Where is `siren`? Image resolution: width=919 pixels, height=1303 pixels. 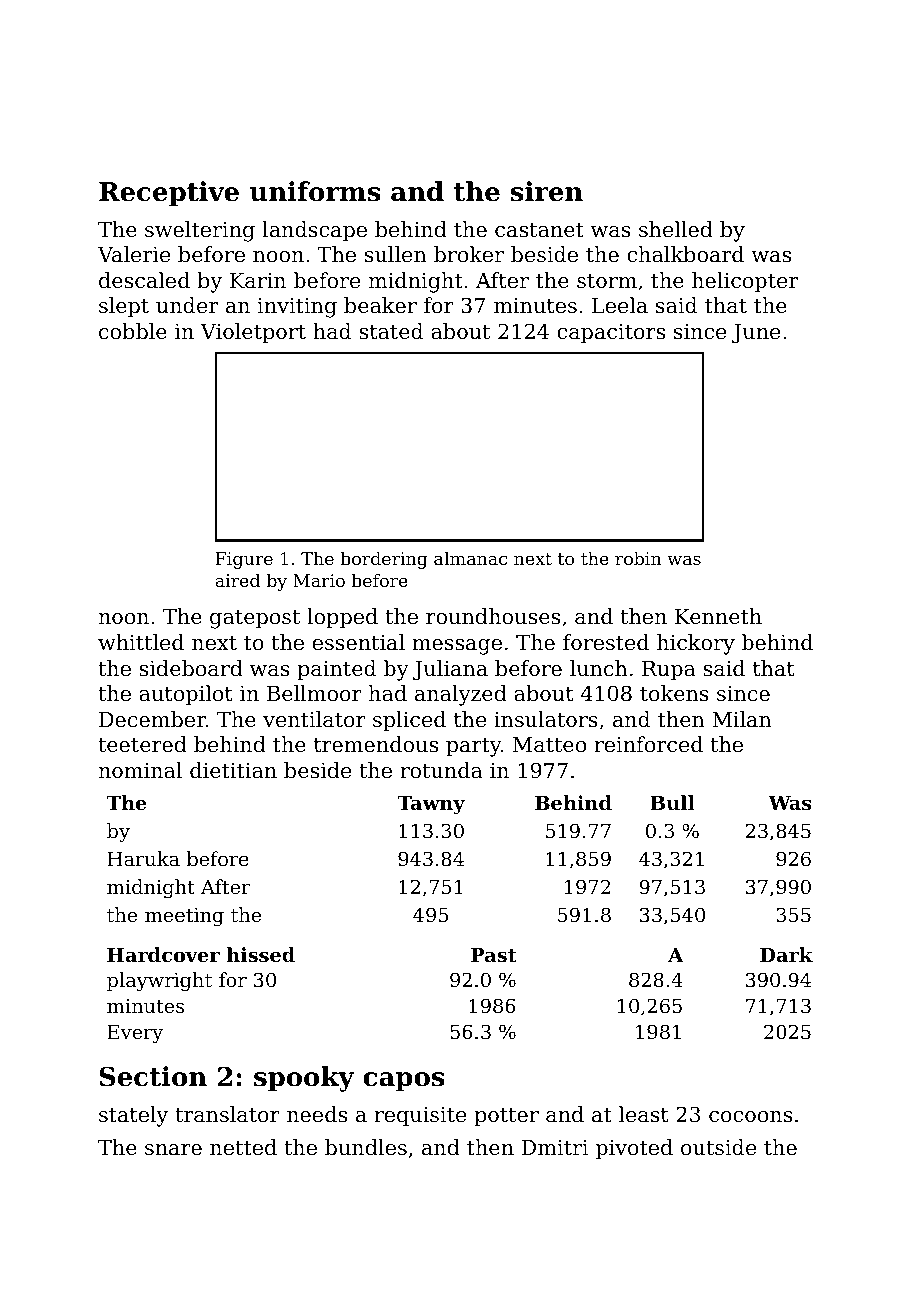 siren is located at coordinates (547, 191).
